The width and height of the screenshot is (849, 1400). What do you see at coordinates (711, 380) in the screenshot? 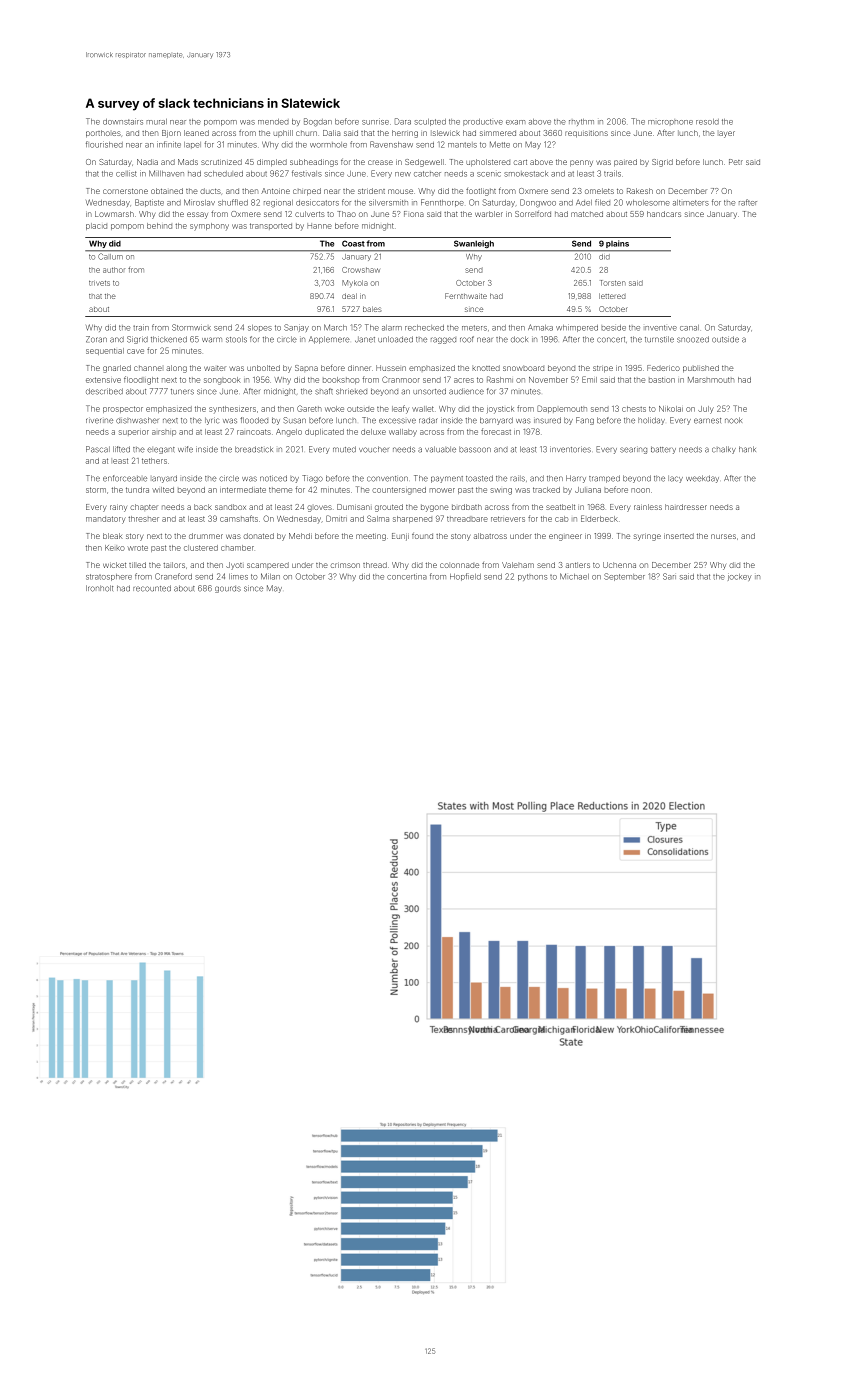
I see `Marshmouth` at bounding box center [711, 380].
